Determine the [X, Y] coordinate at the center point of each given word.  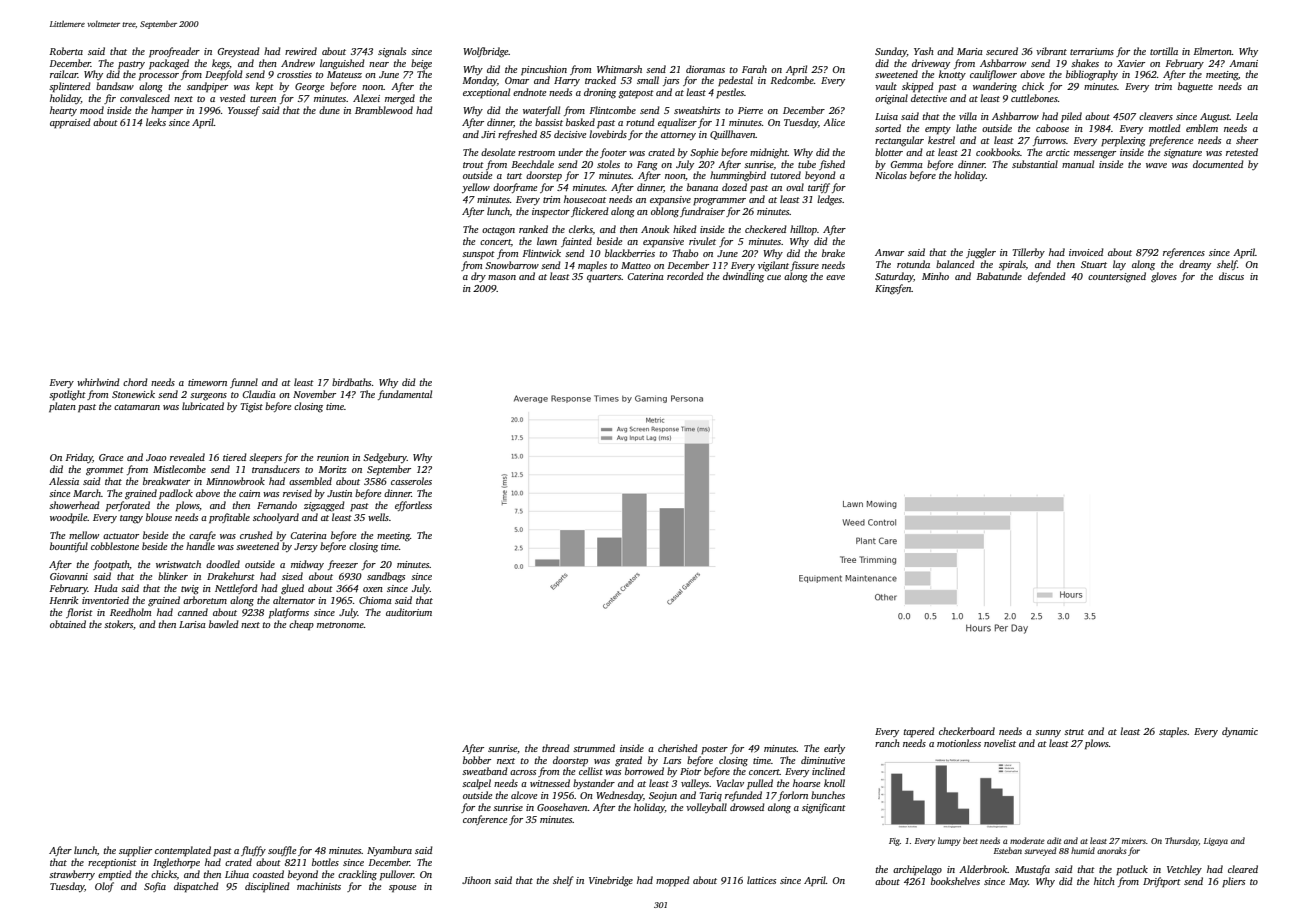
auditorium [409, 612]
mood [92, 110]
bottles [325, 862]
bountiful [69, 547]
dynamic [1240, 732]
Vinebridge [611, 881]
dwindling [743, 277]
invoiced [1086, 252]
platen [62, 407]
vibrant [1051, 51]
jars [671, 81]
